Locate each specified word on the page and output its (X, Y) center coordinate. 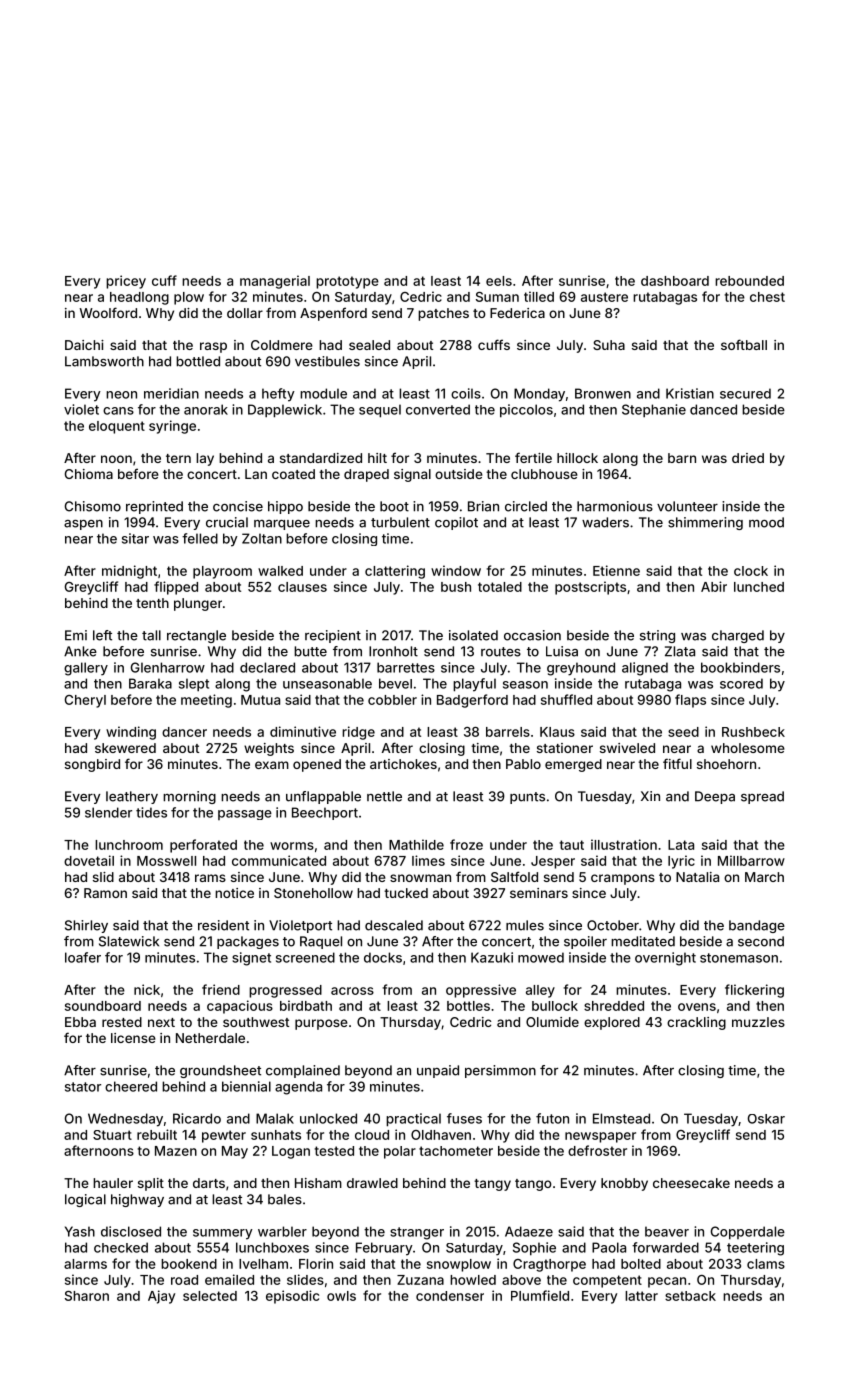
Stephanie (654, 411)
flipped (176, 588)
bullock (555, 1006)
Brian (483, 506)
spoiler (585, 942)
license (133, 1038)
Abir (714, 586)
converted (438, 409)
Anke (80, 651)
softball (744, 344)
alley (540, 991)
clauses (302, 587)
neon (121, 395)
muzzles (758, 1022)
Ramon (105, 893)
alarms (85, 1264)
